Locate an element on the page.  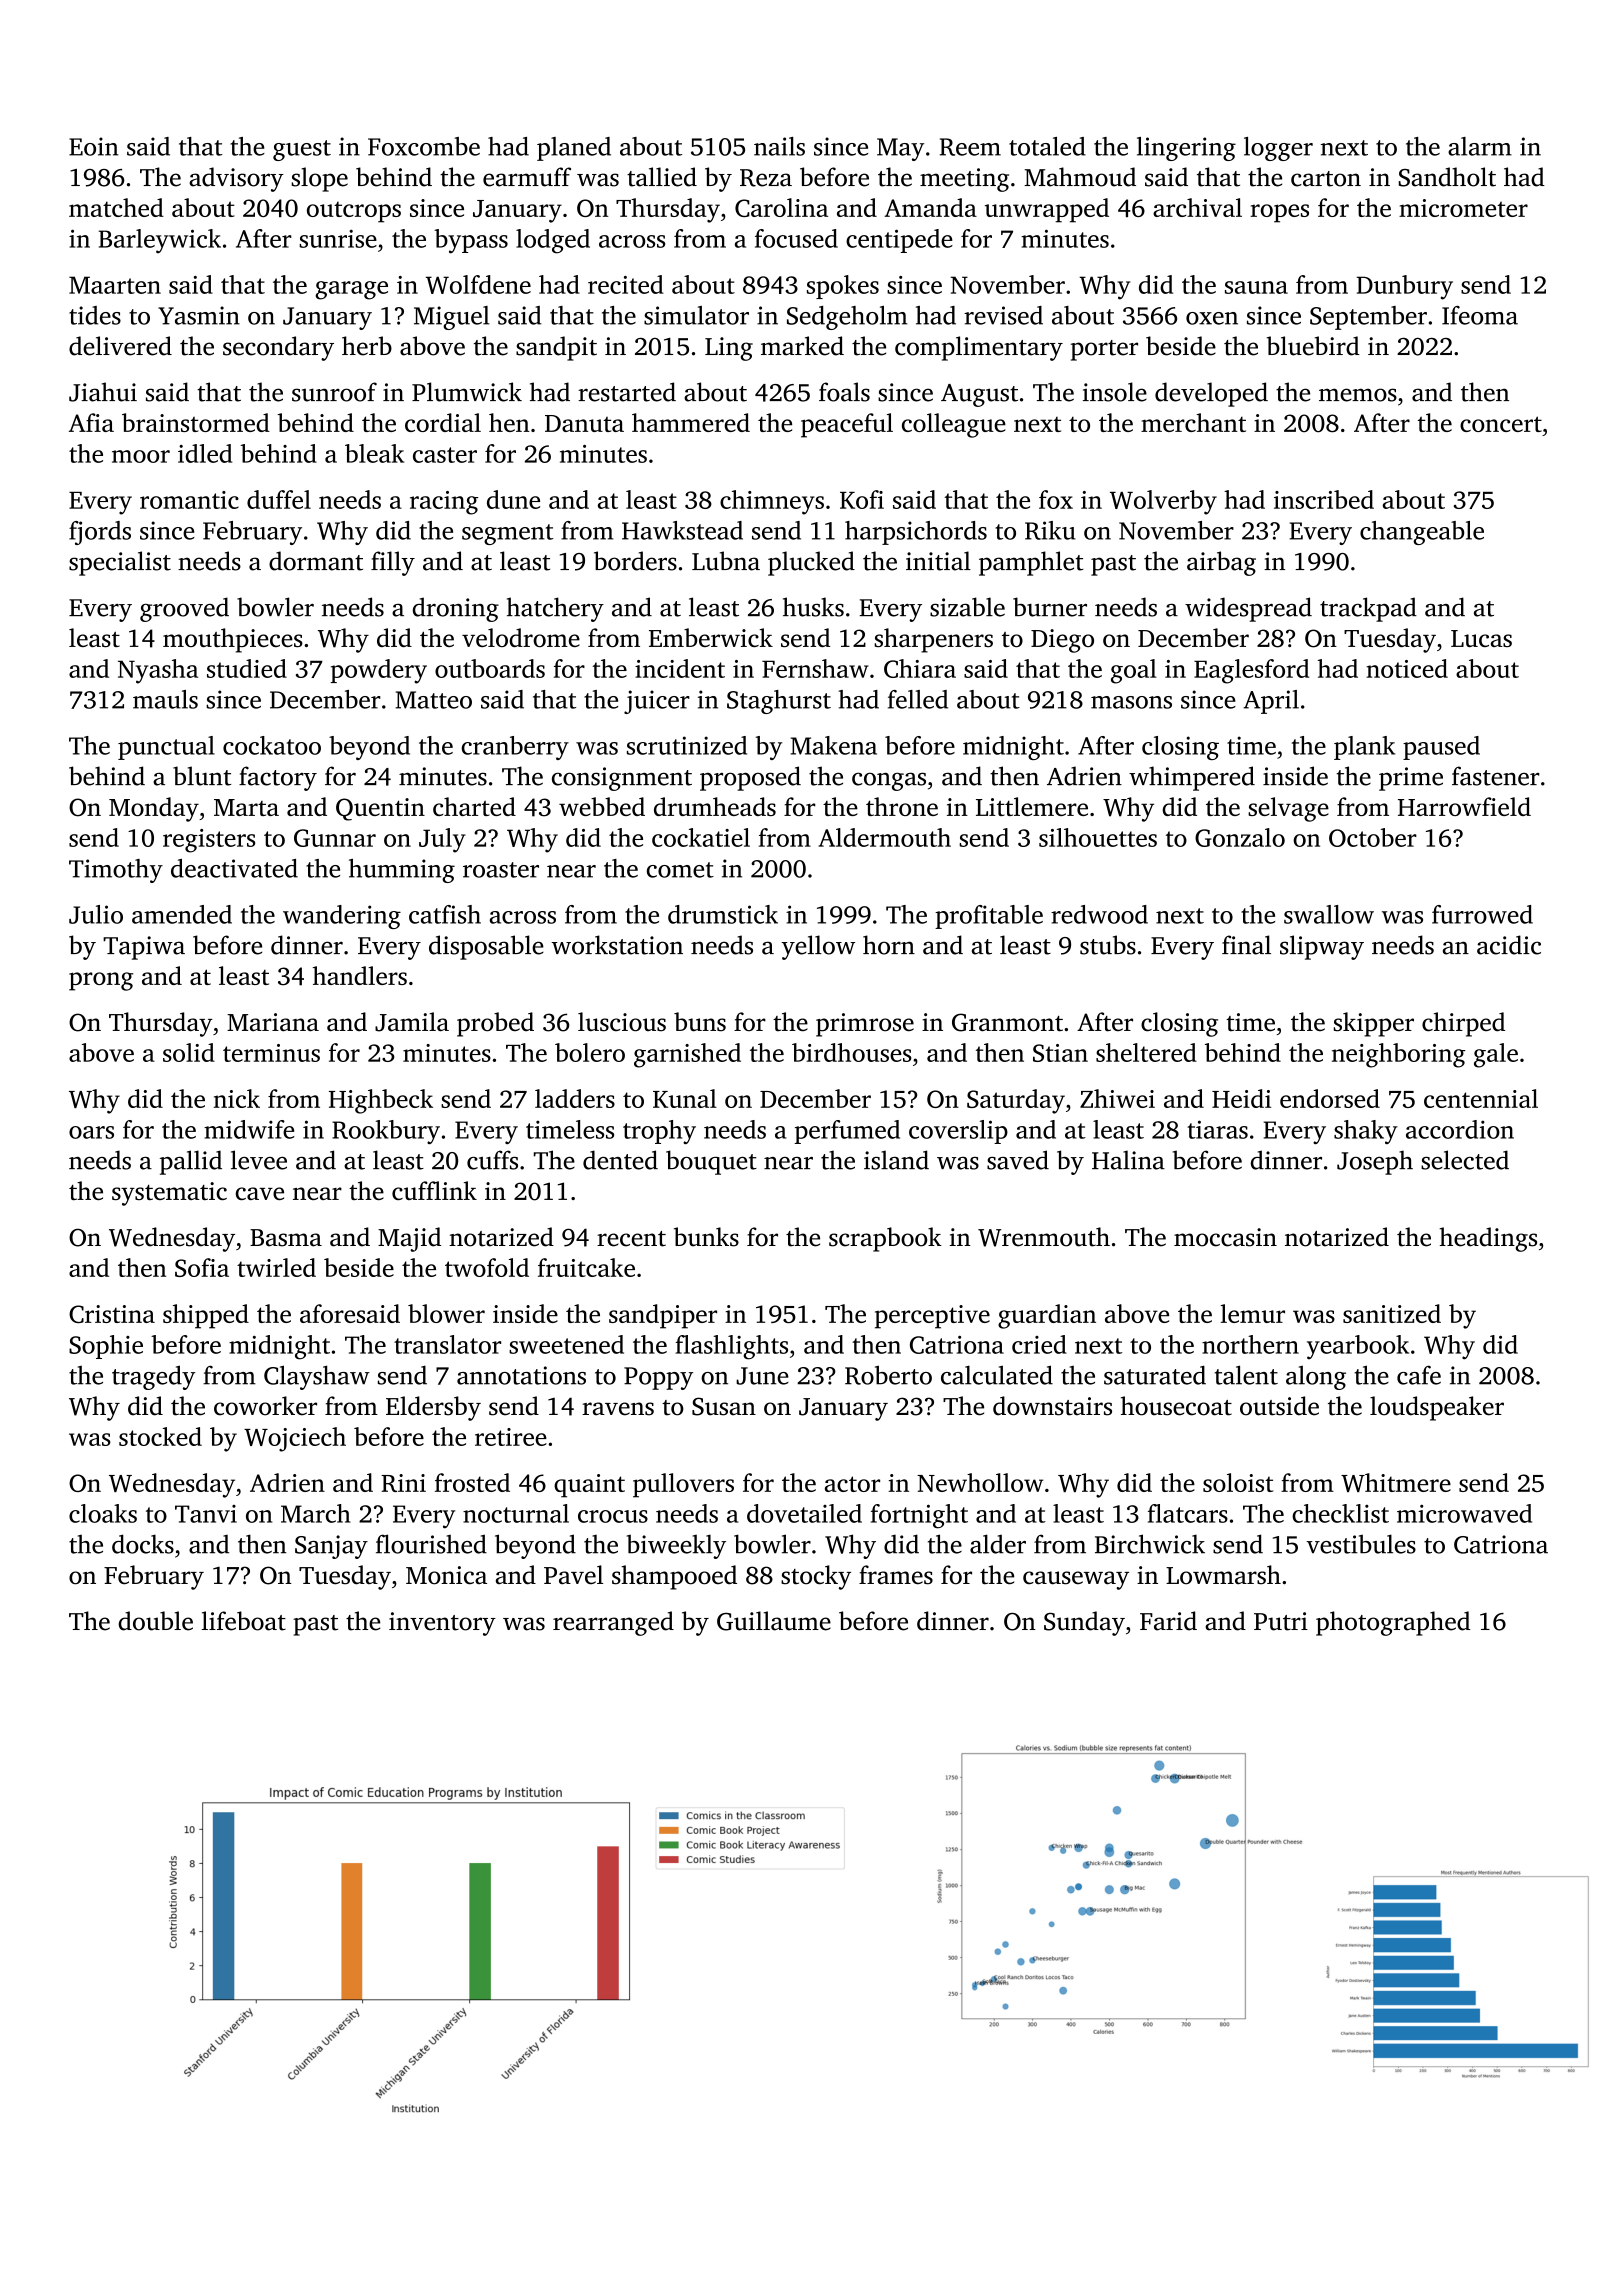
mauls is located at coordinates (165, 699).
